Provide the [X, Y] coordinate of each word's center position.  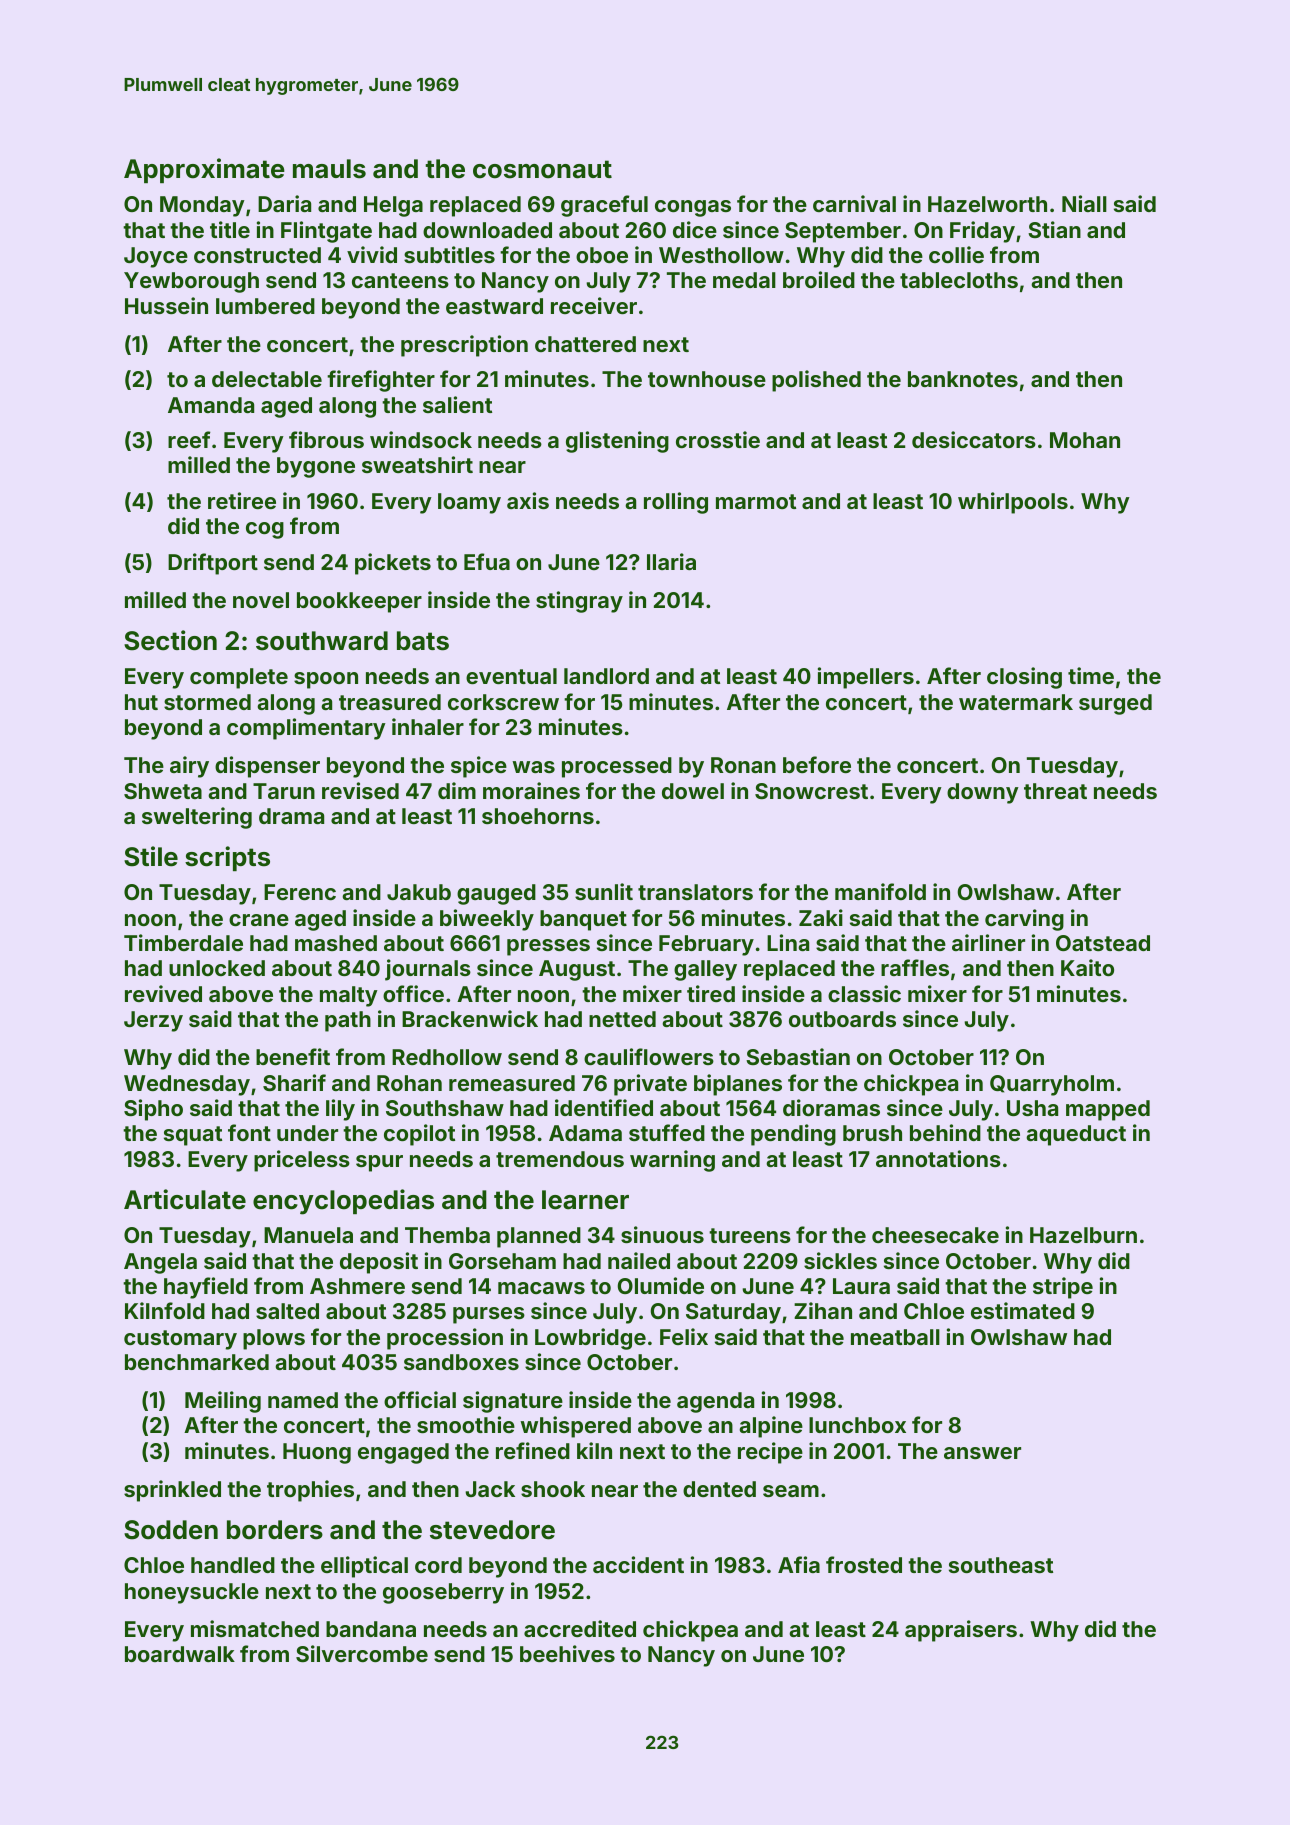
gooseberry [443, 1593]
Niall [1084, 203]
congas [693, 208]
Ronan [743, 765]
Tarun [284, 791]
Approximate [204, 170]
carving [1024, 920]
